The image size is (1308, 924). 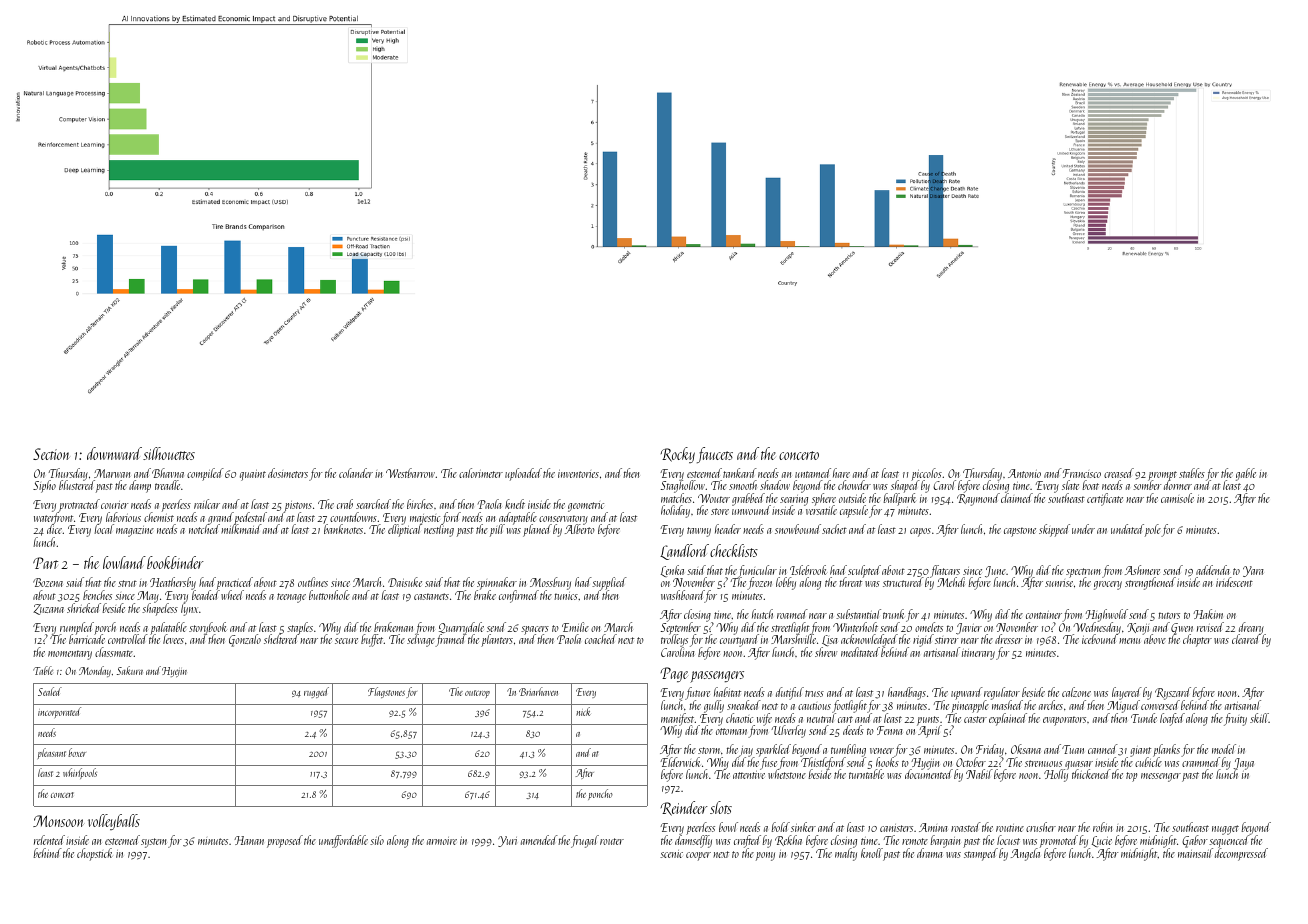 I want to click on untamed, so click(x=813, y=473).
